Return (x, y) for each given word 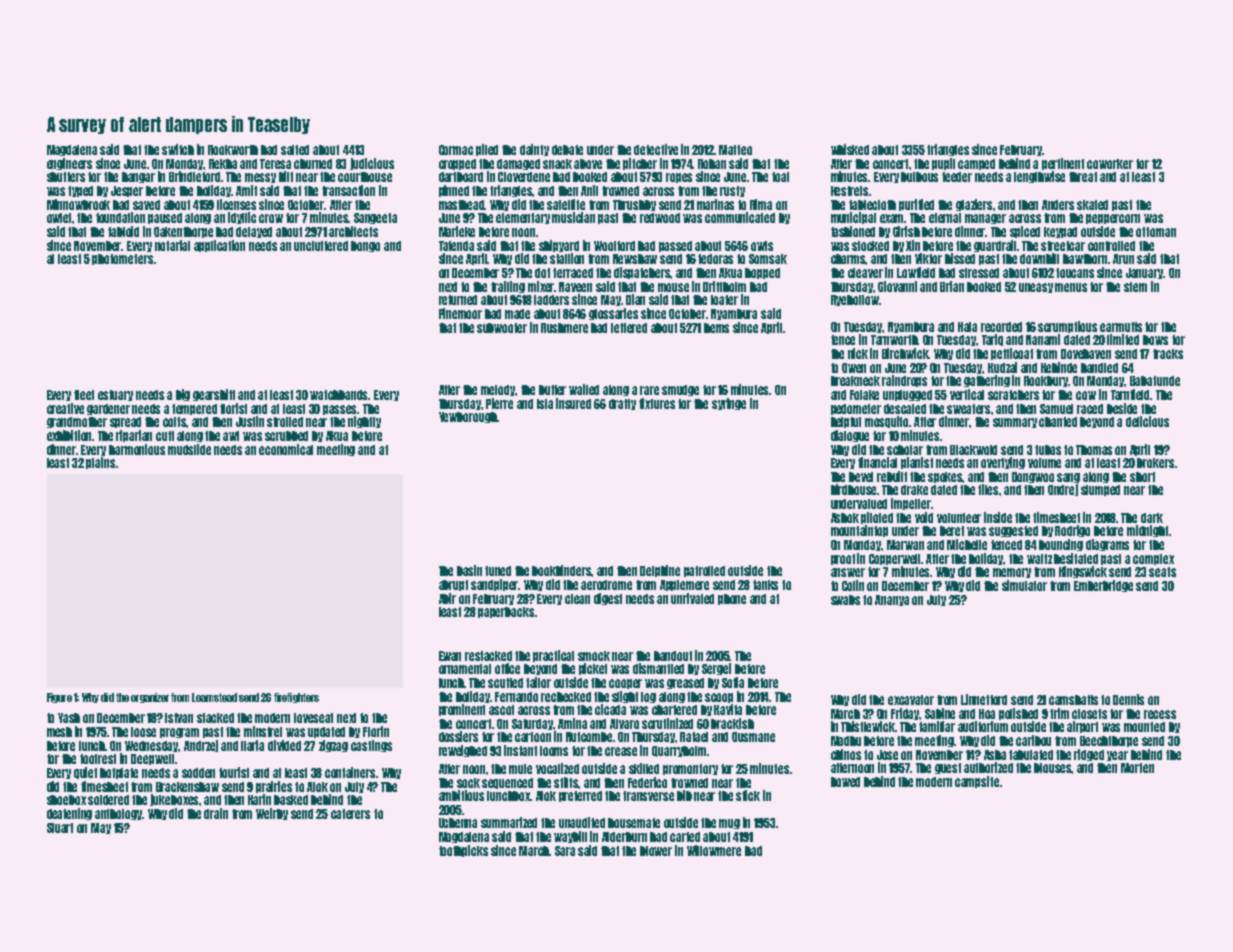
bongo (365, 246)
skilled (644, 768)
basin (469, 570)
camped (976, 164)
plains (100, 463)
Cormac (456, 150)
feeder (957, 177)
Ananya (892, 600)
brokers (1155, 463)
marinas (715, 204)
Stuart (60, 828)
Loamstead (214, 697)
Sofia (733, 682)
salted (295, 150)
